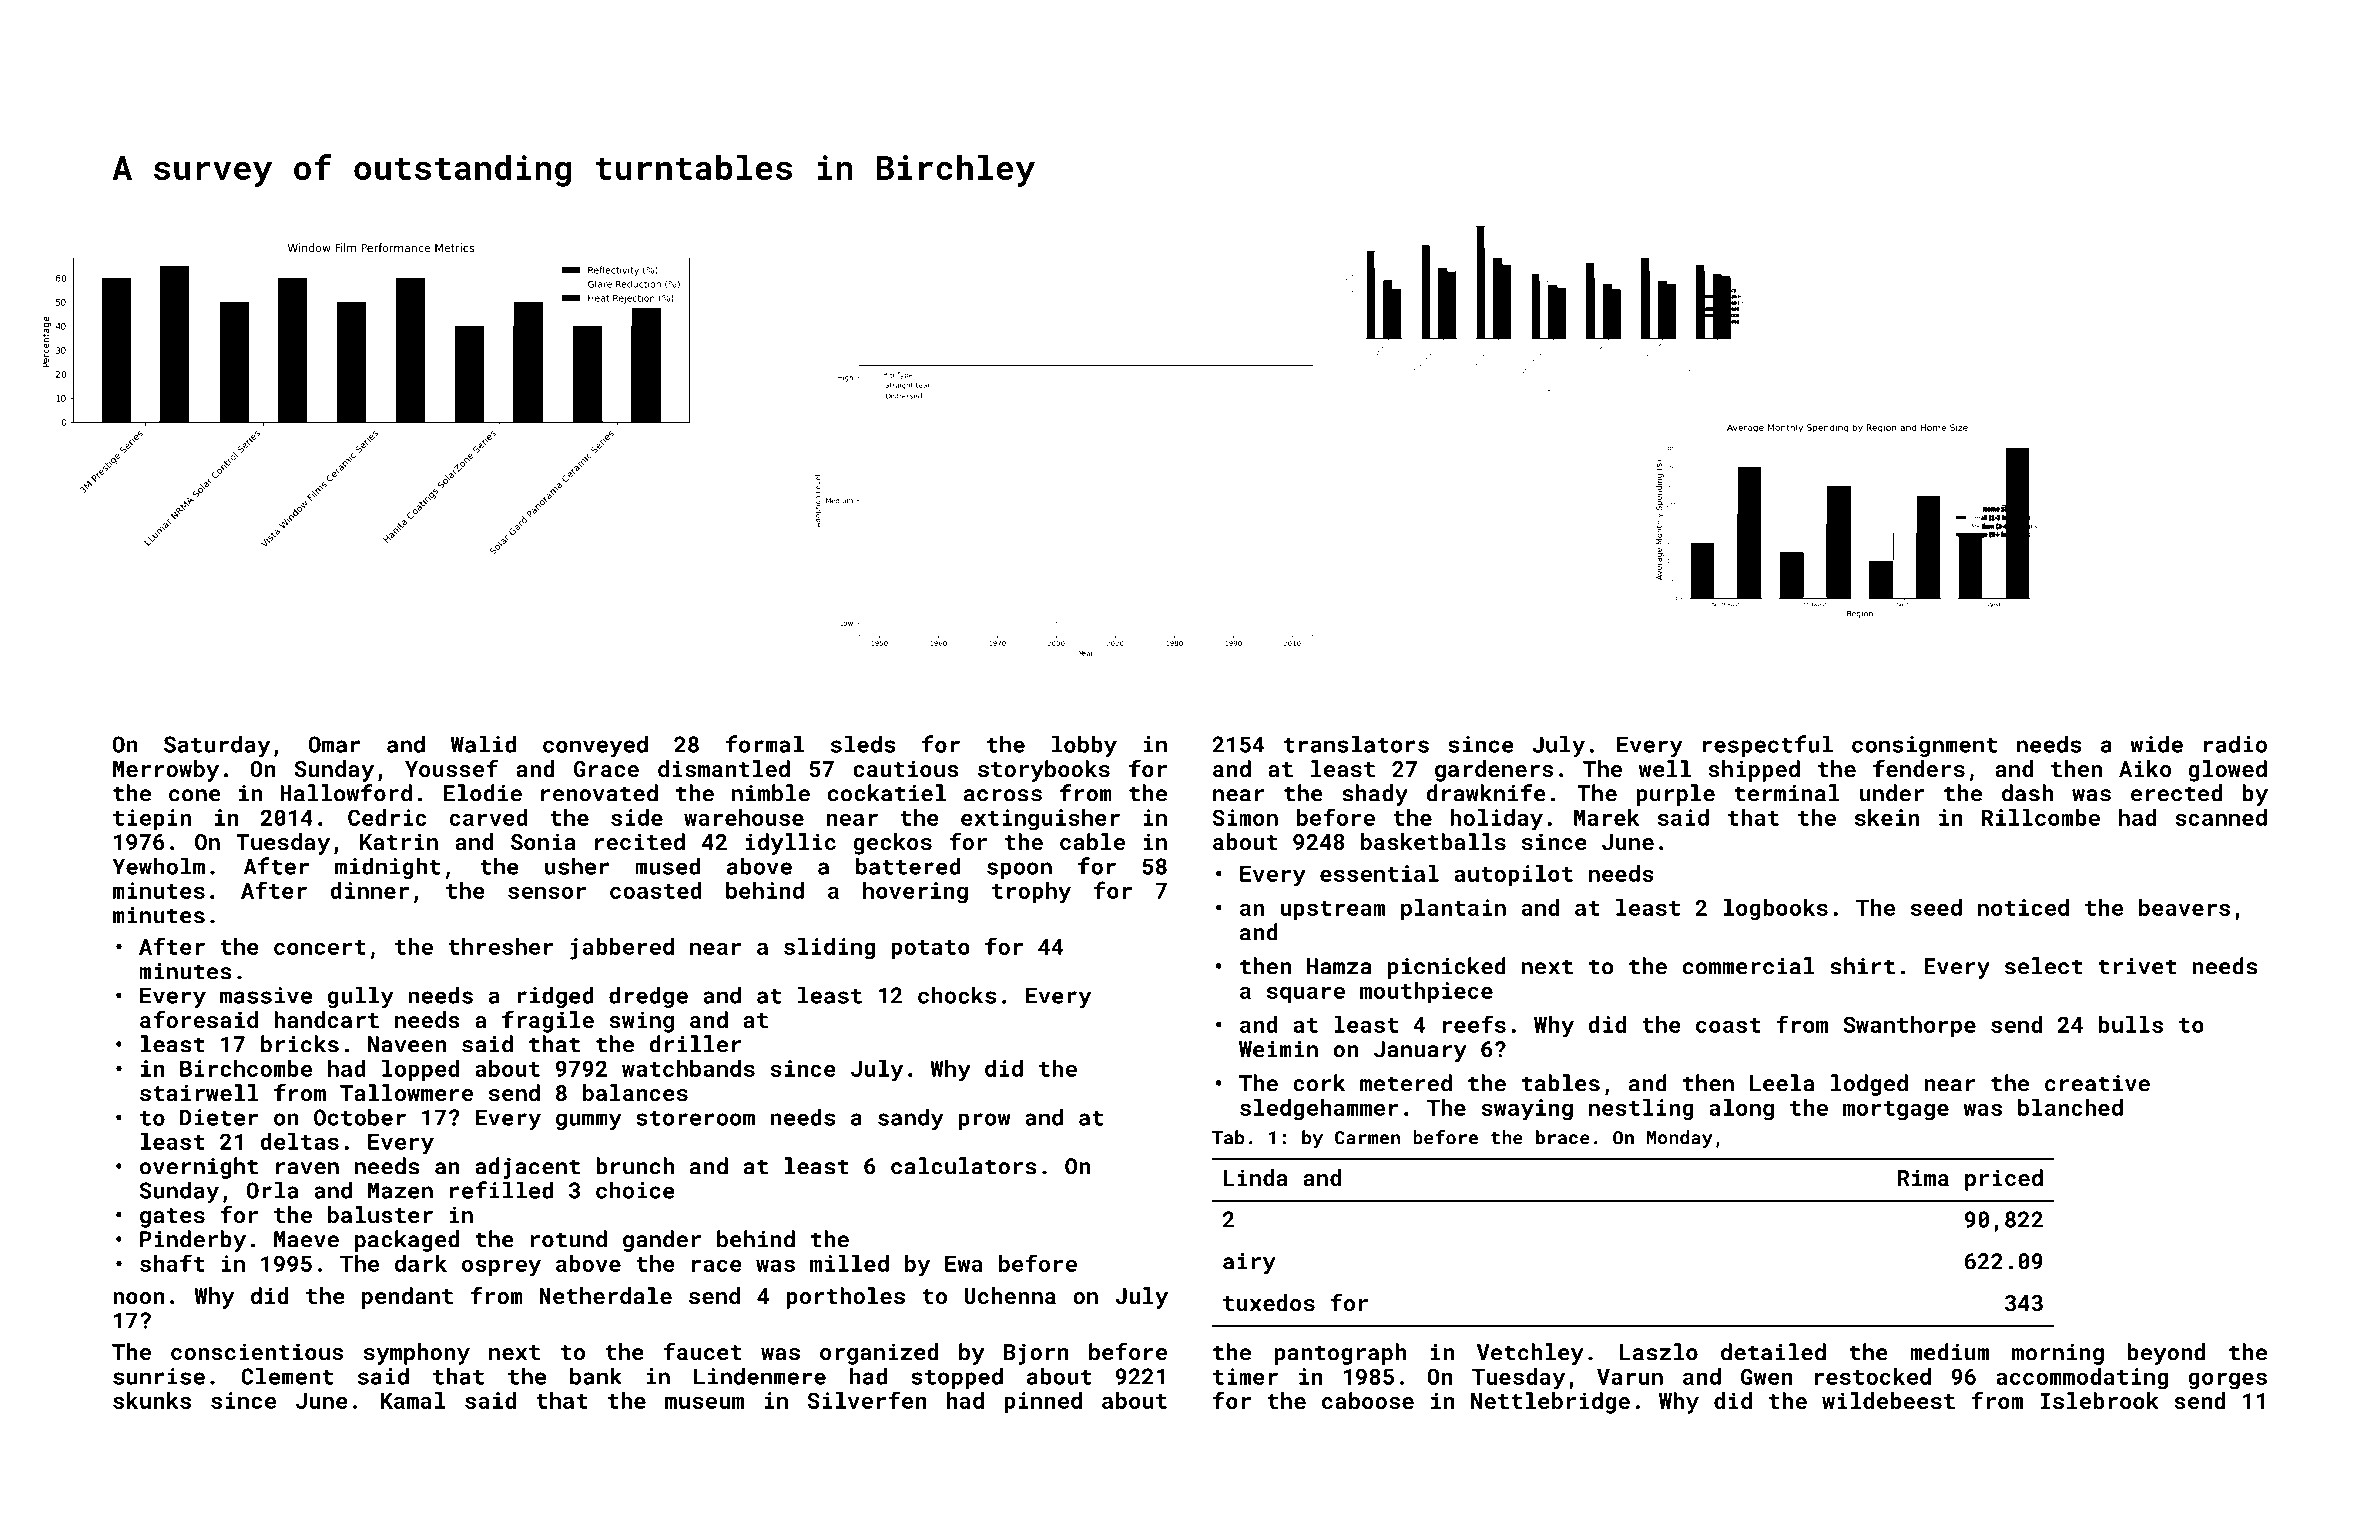 The image size is (2380, 1540). Describe the element at coordinates (985, 1121) in the document. I see `prow` at that location.
